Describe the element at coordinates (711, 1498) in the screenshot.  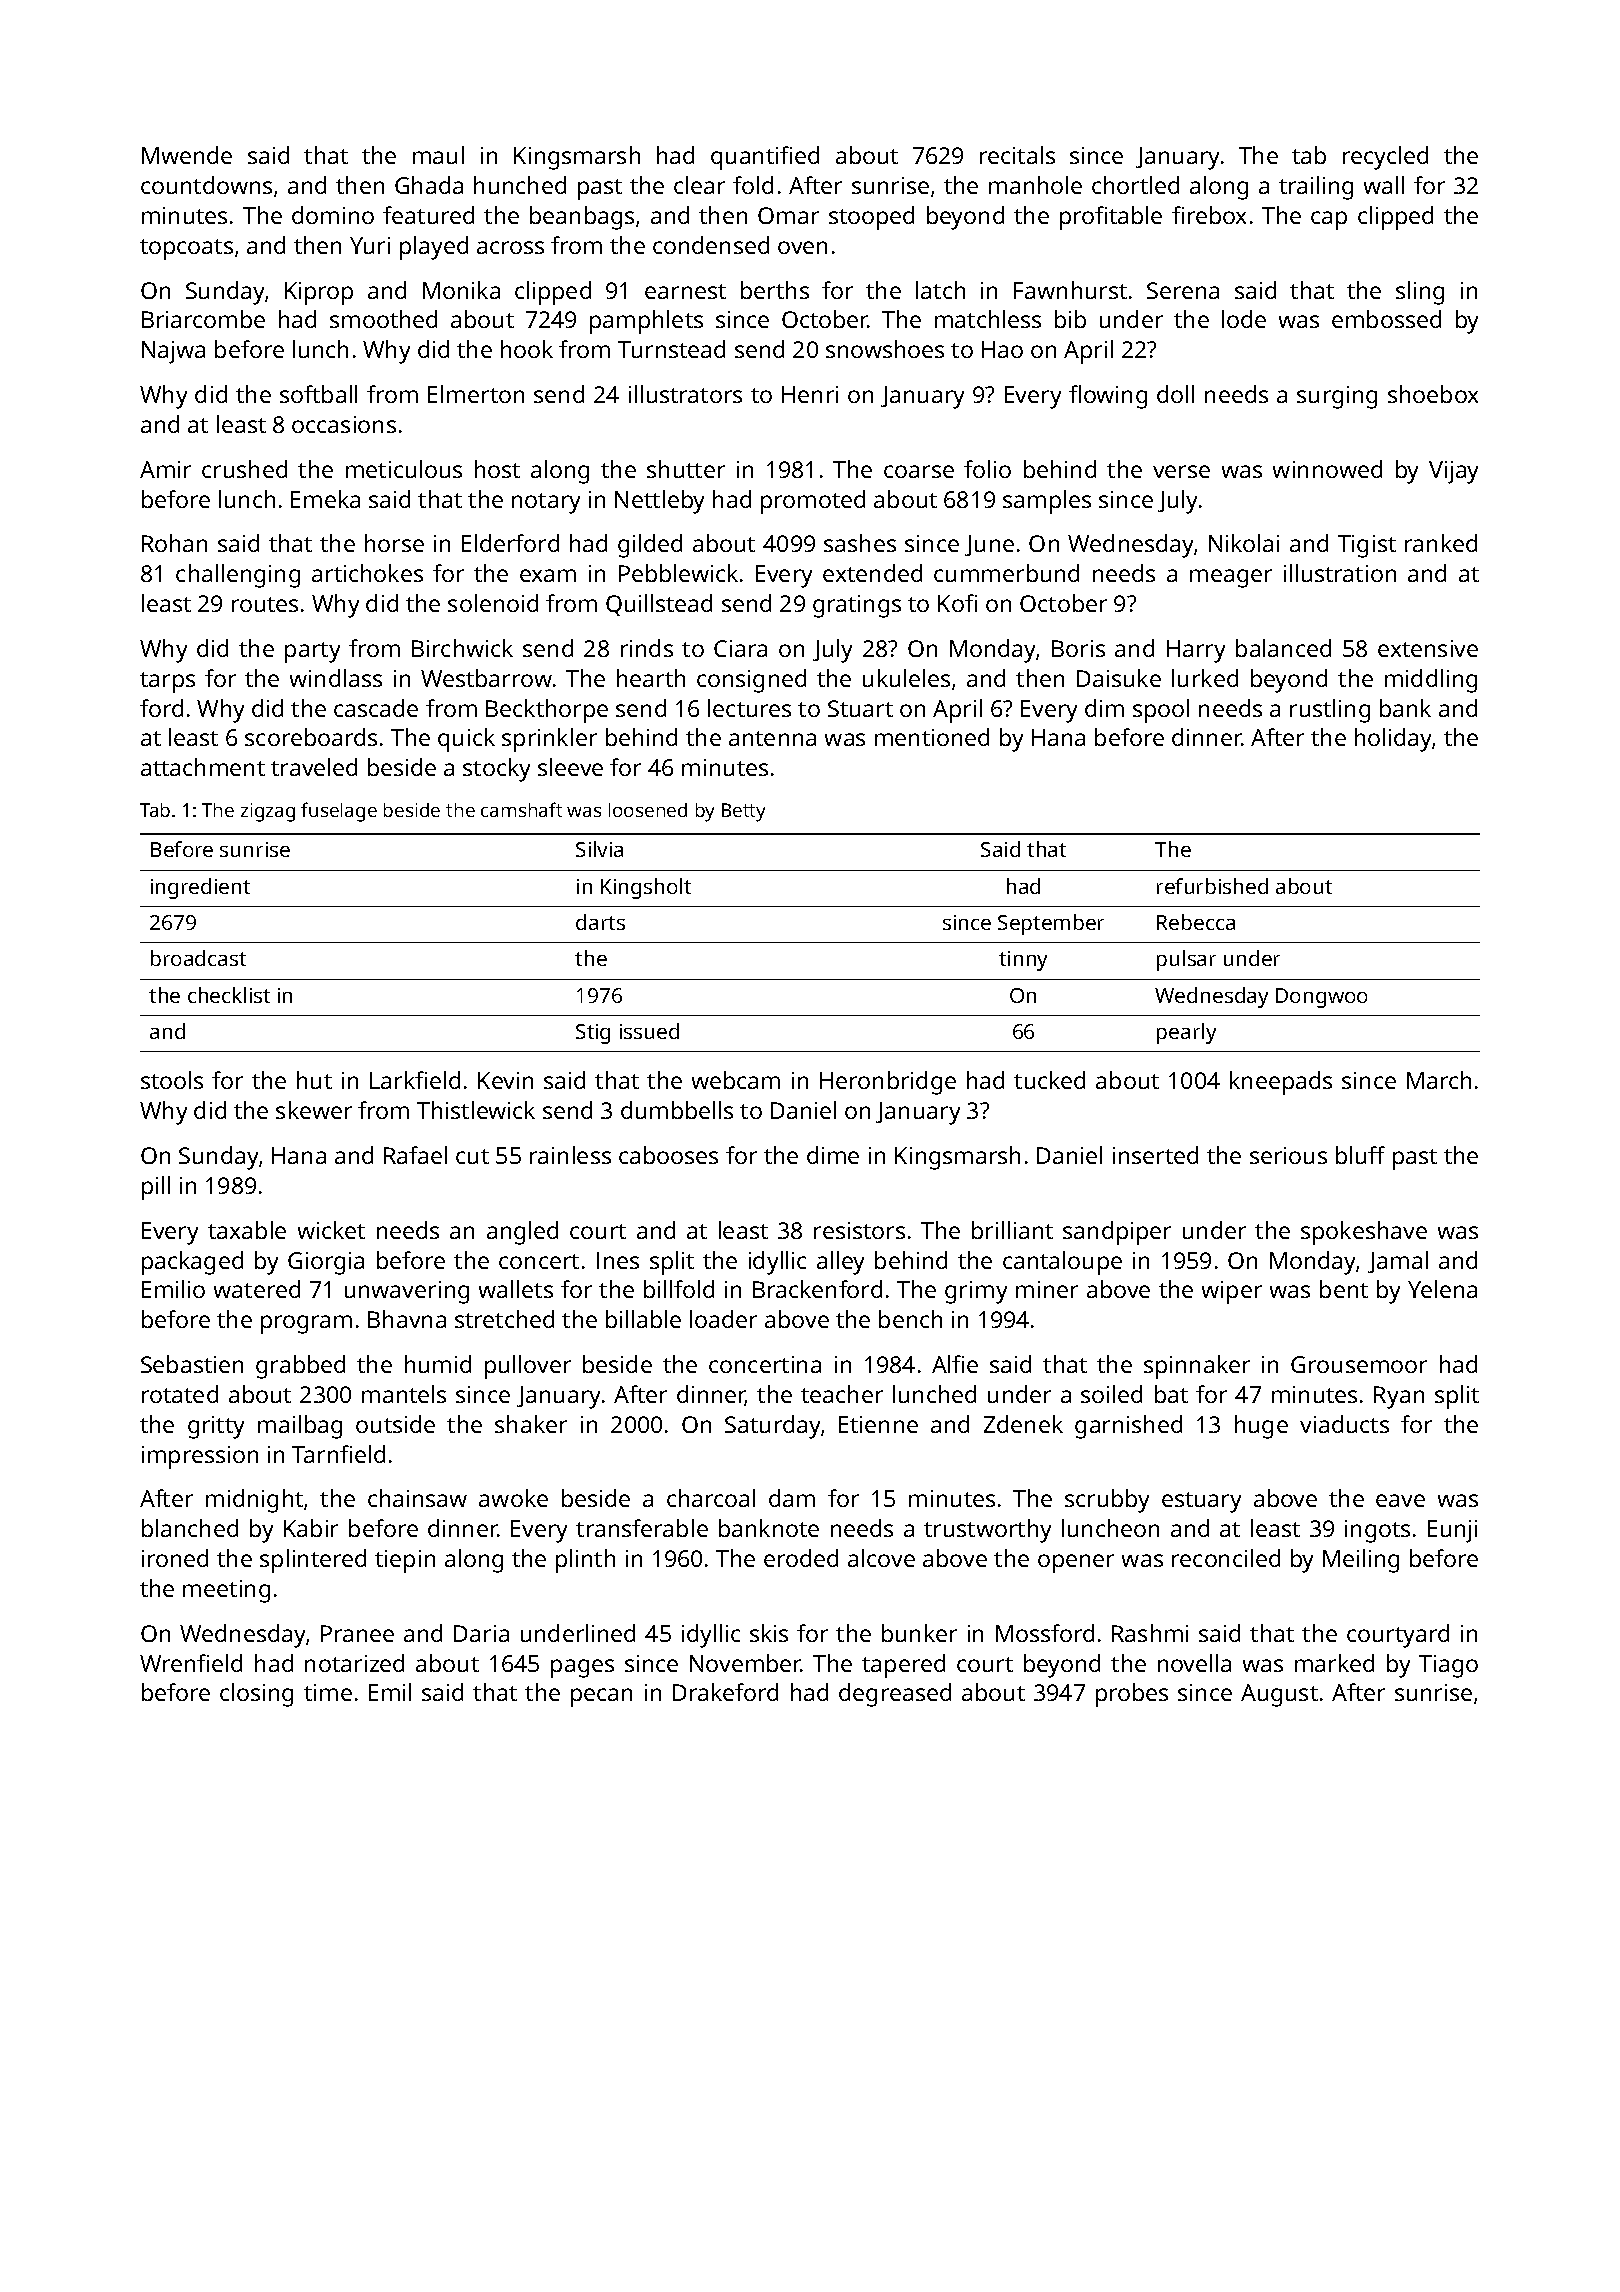
I see `charcoal` at that location.
